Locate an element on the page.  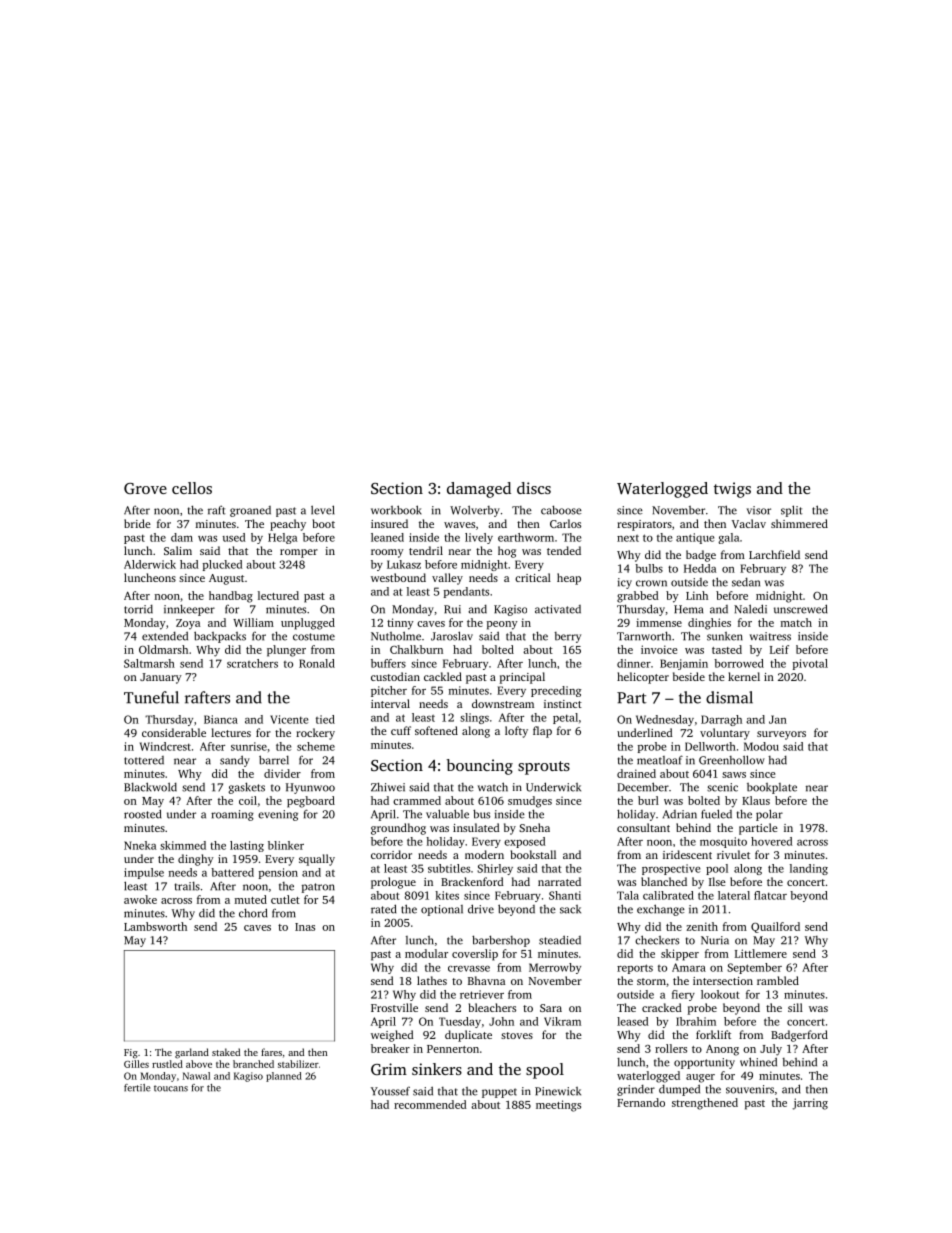
Hema is located at coordinates (688, 609).
